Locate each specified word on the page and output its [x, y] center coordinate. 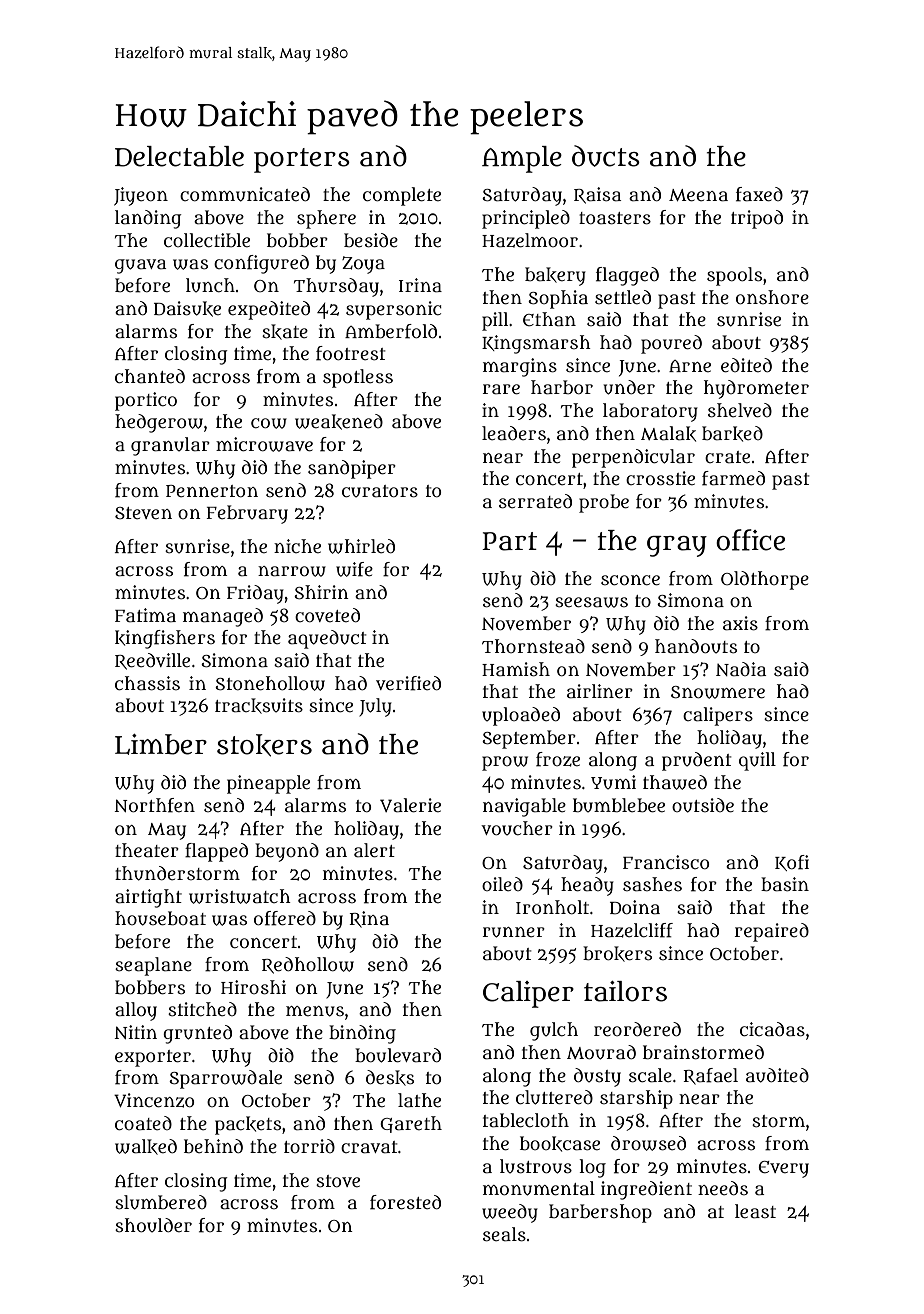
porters [302, 160]
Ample [522, 159]
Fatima [145, 615]
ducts [606, 156]
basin [785, 884]
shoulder [153, 1225]
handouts [696, 646]
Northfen [154, 805]
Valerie [410, 805]
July [375, 707]
